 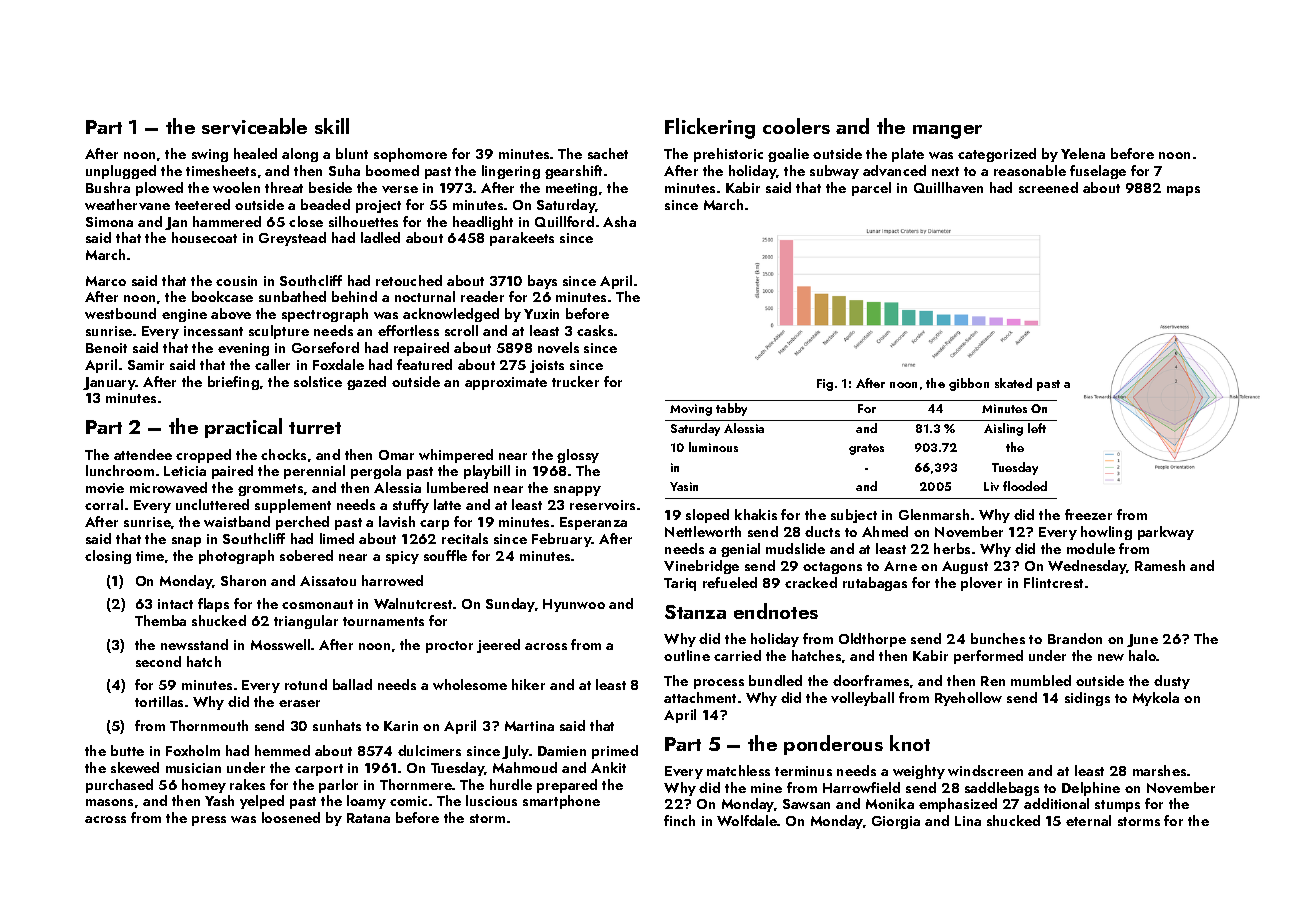 What do you see at coordinates (776, 611) in the screenshot?
I see `endnotes` at bounding box center [776, 611].
